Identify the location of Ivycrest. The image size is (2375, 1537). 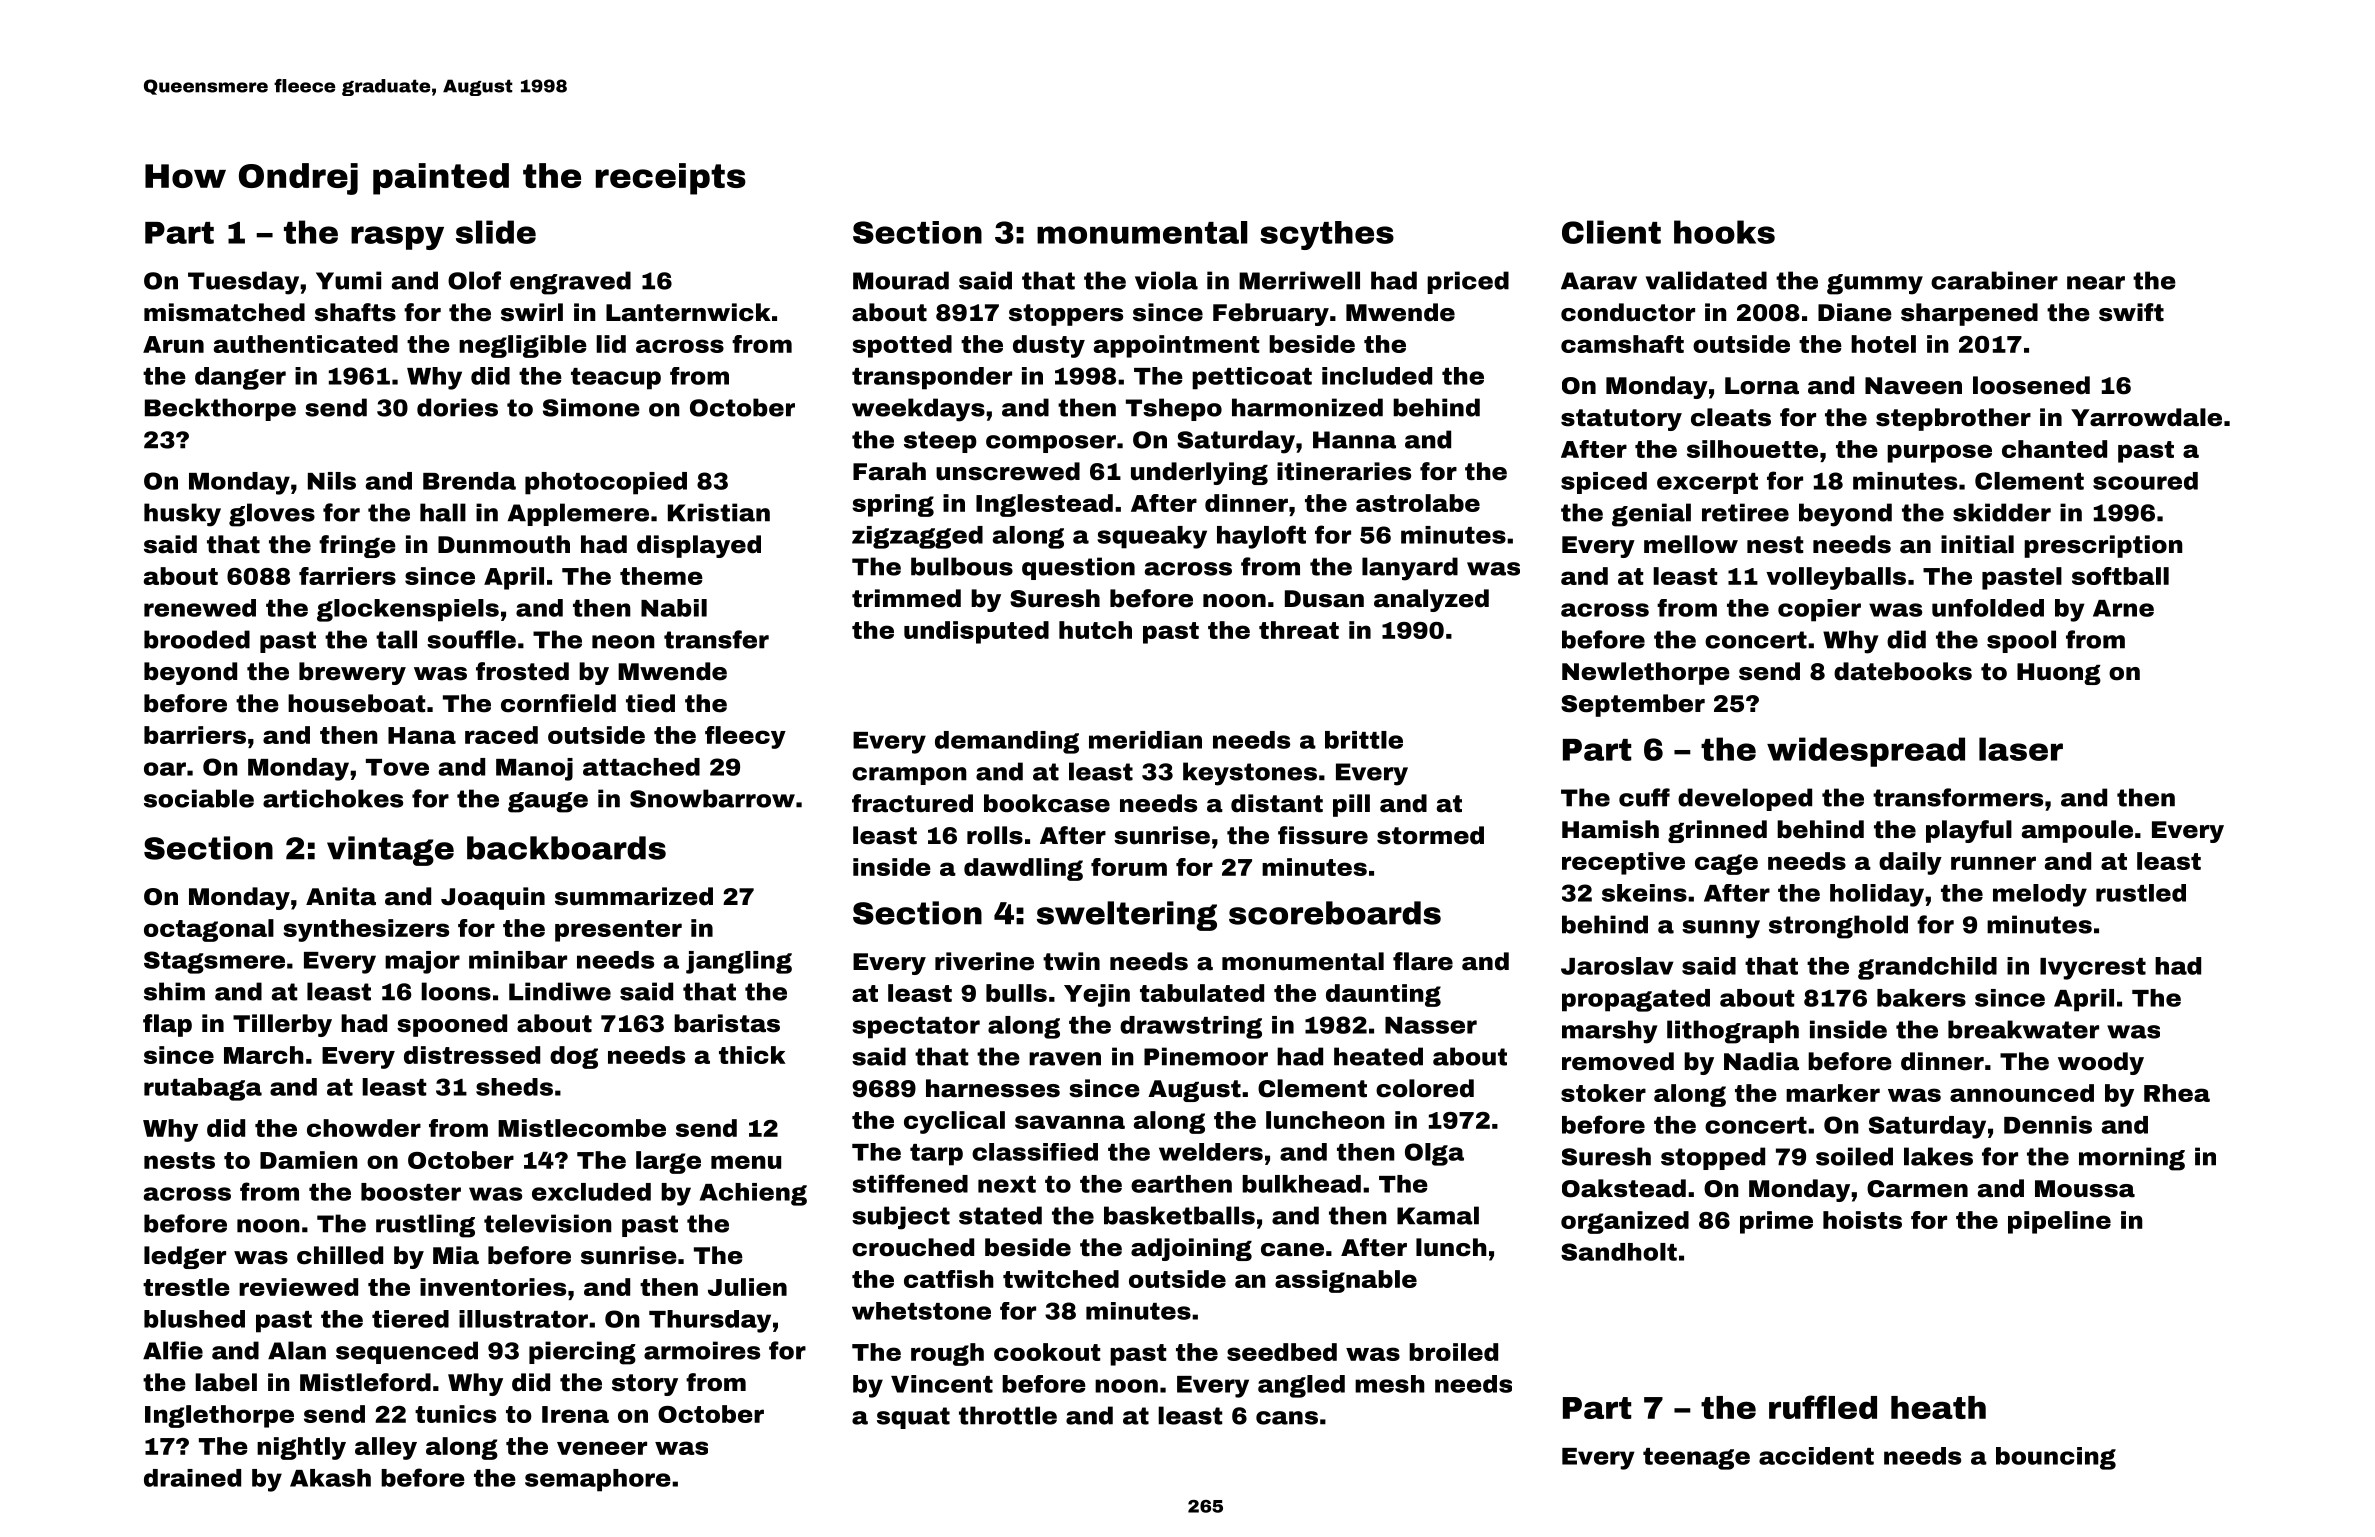
(2093, 969).
